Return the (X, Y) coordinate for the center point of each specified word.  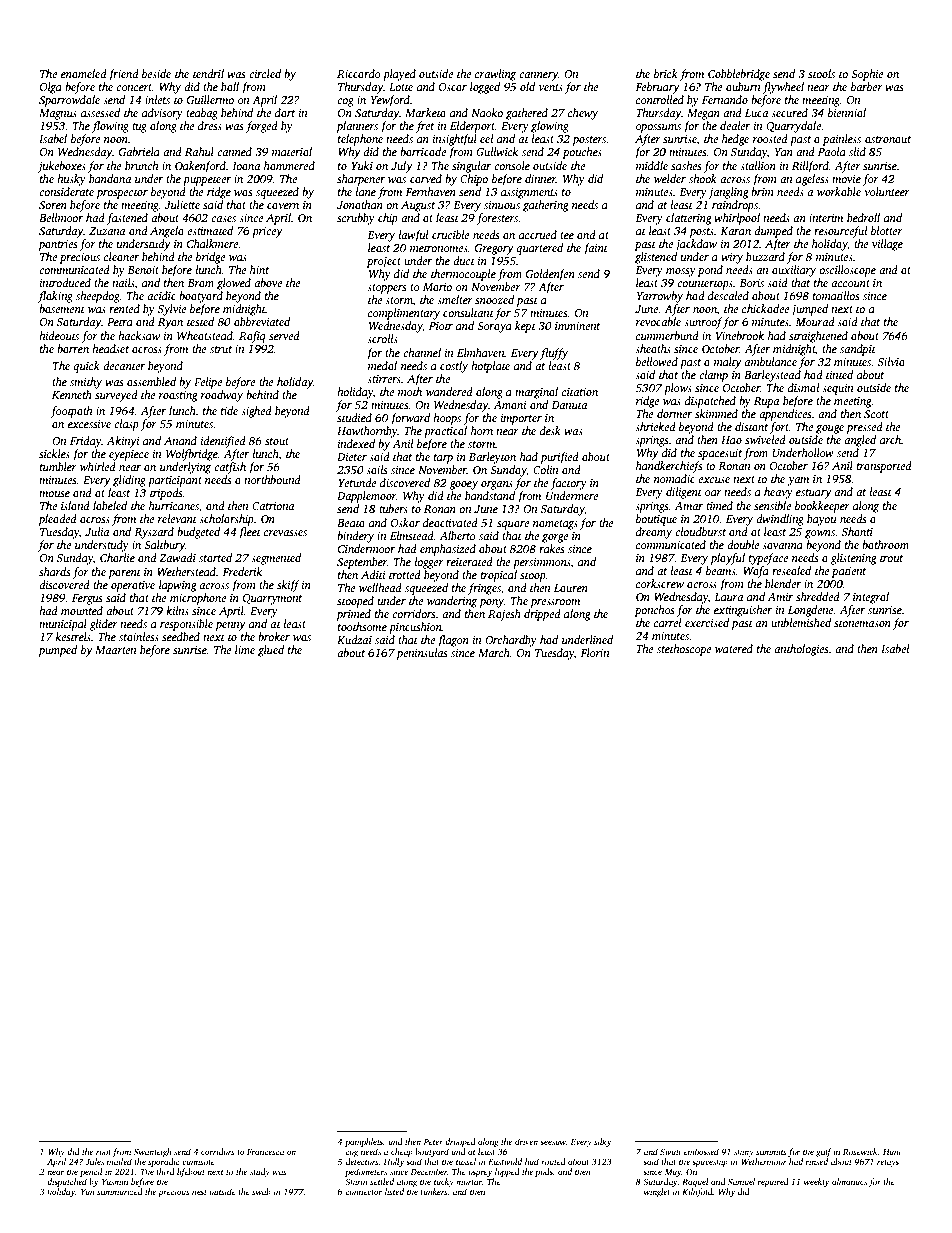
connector (364, 1192)
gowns (820, 534)
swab (261, 1191)
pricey (267, 232)
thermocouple (463, 275)
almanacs (849, 1181)
